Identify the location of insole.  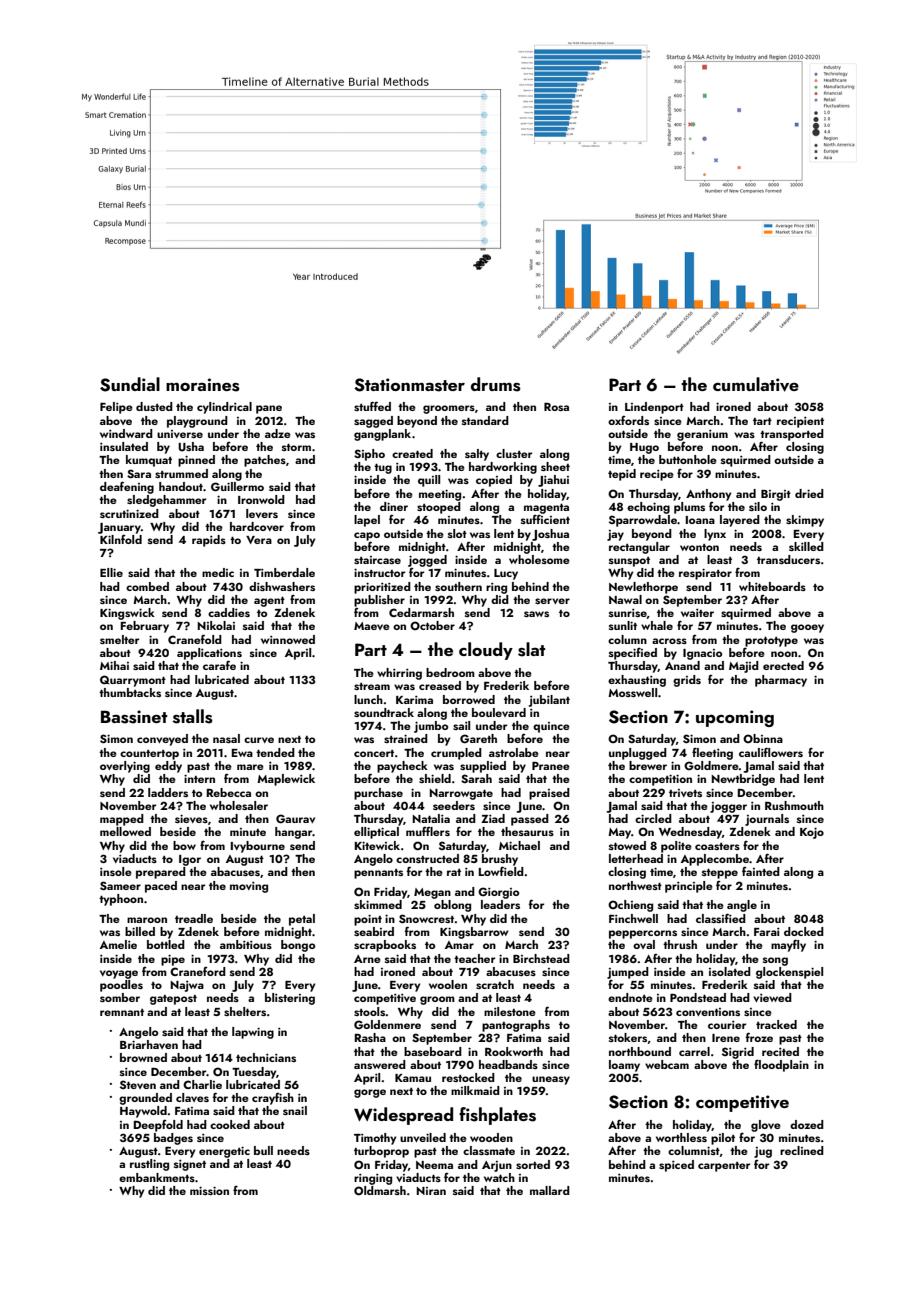
(116, 871).
